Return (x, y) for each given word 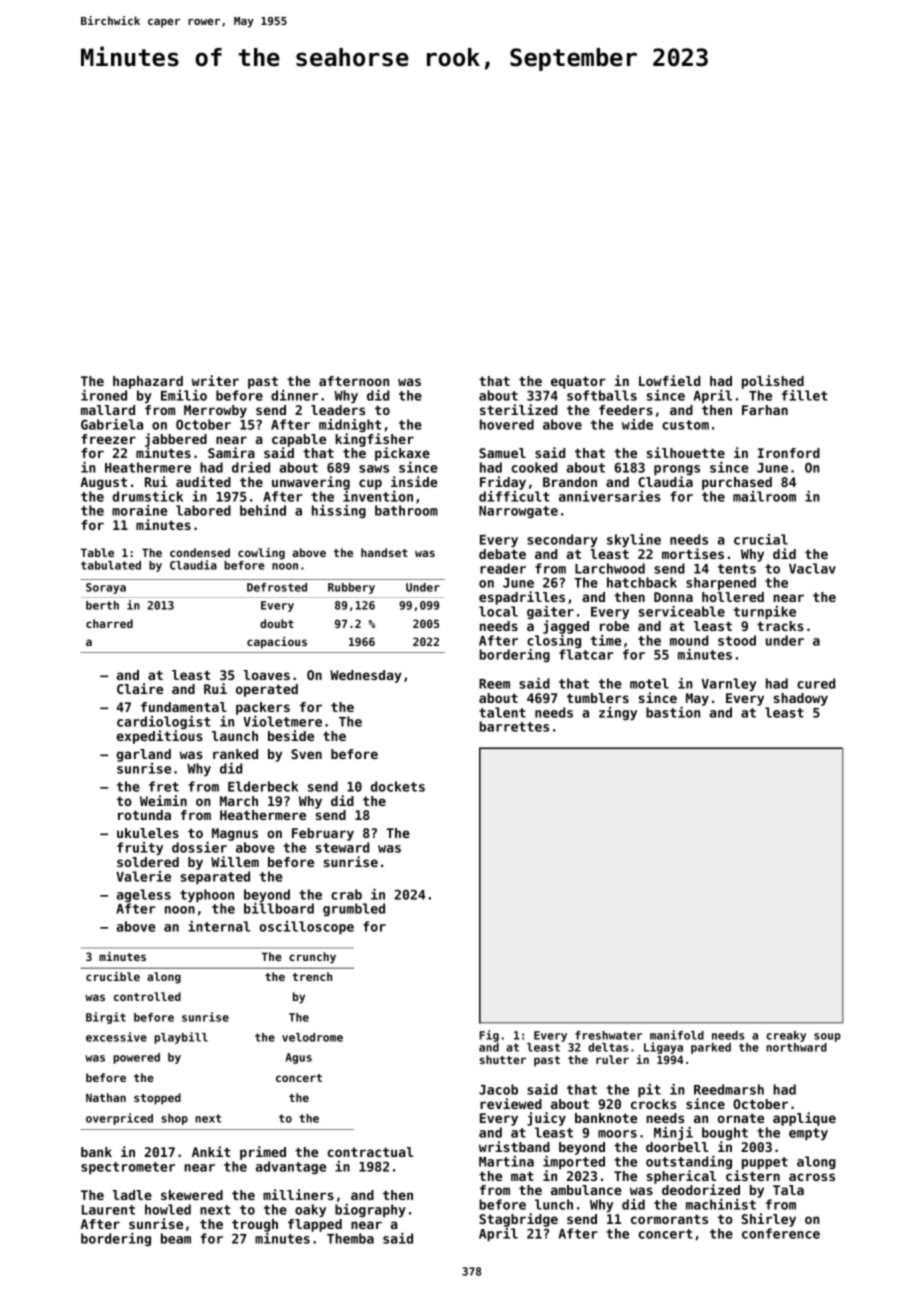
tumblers (598, 698)
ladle (132, 1195)
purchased (737, 483)
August (103, 483)
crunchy (312, 958)
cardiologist (164, 722)
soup (827, 1037)
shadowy (801, 699)
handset (384, 552)
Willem (235, 861)
